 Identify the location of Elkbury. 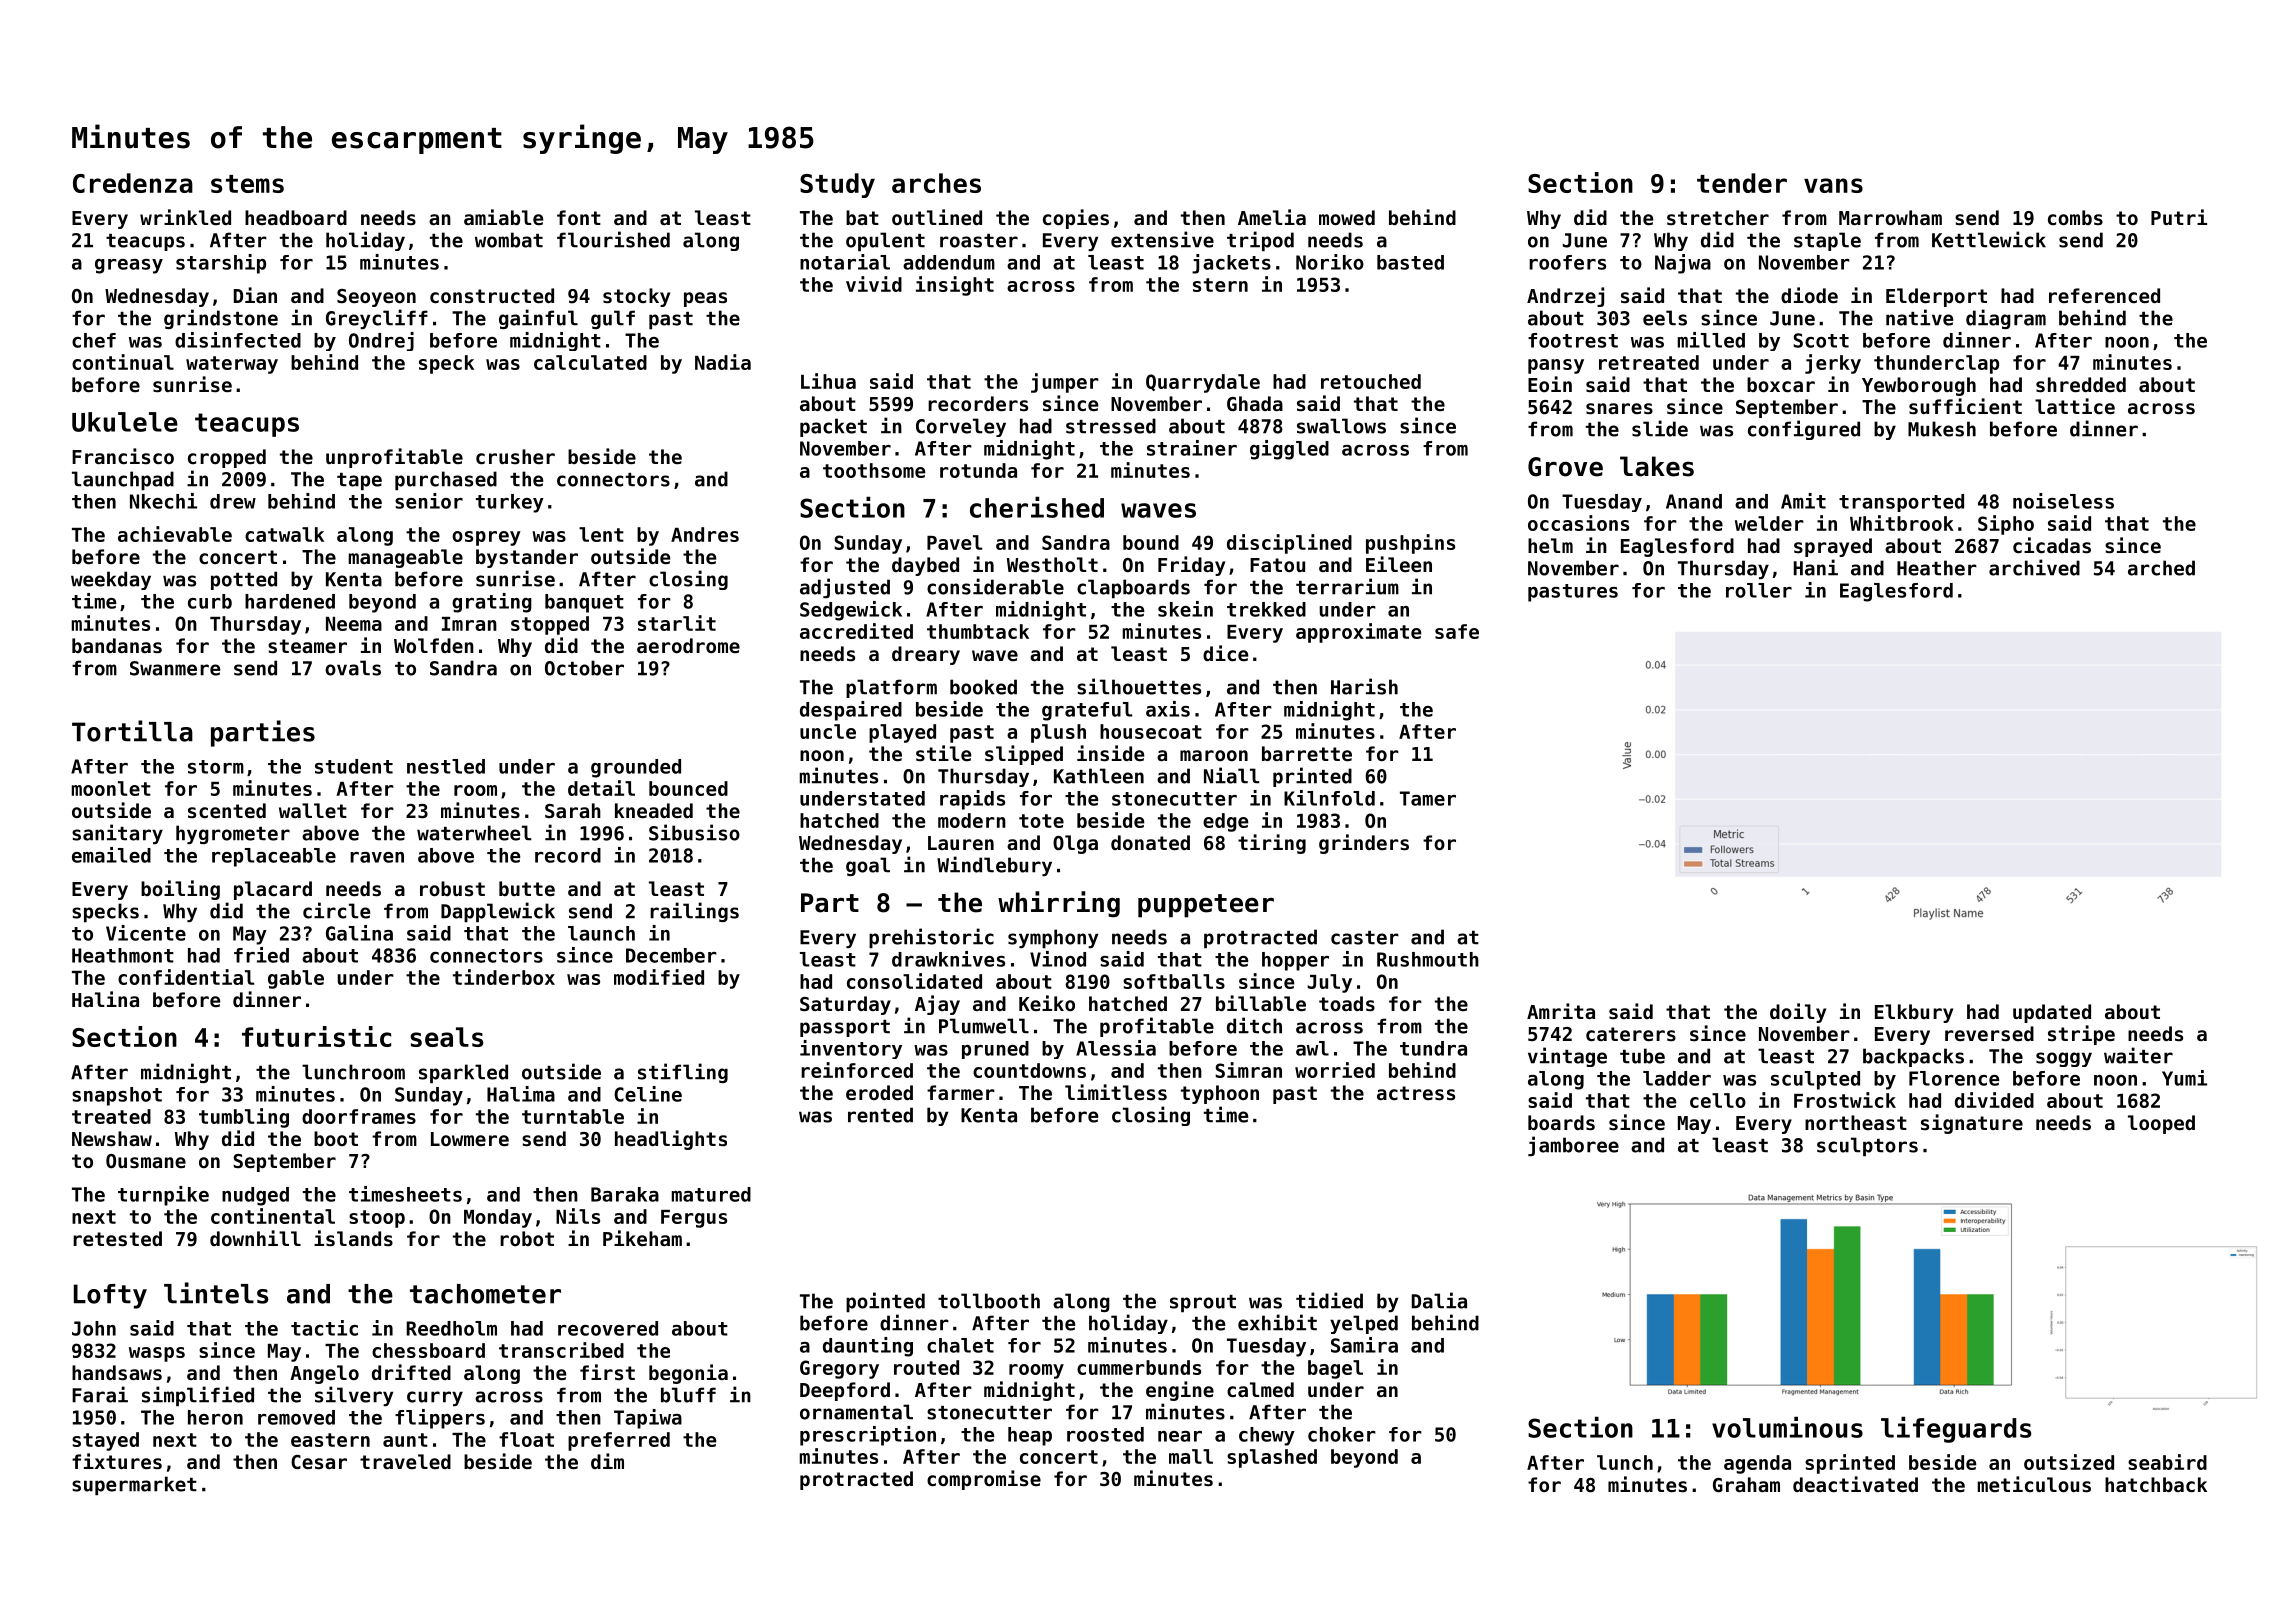
(1914, 1013).
